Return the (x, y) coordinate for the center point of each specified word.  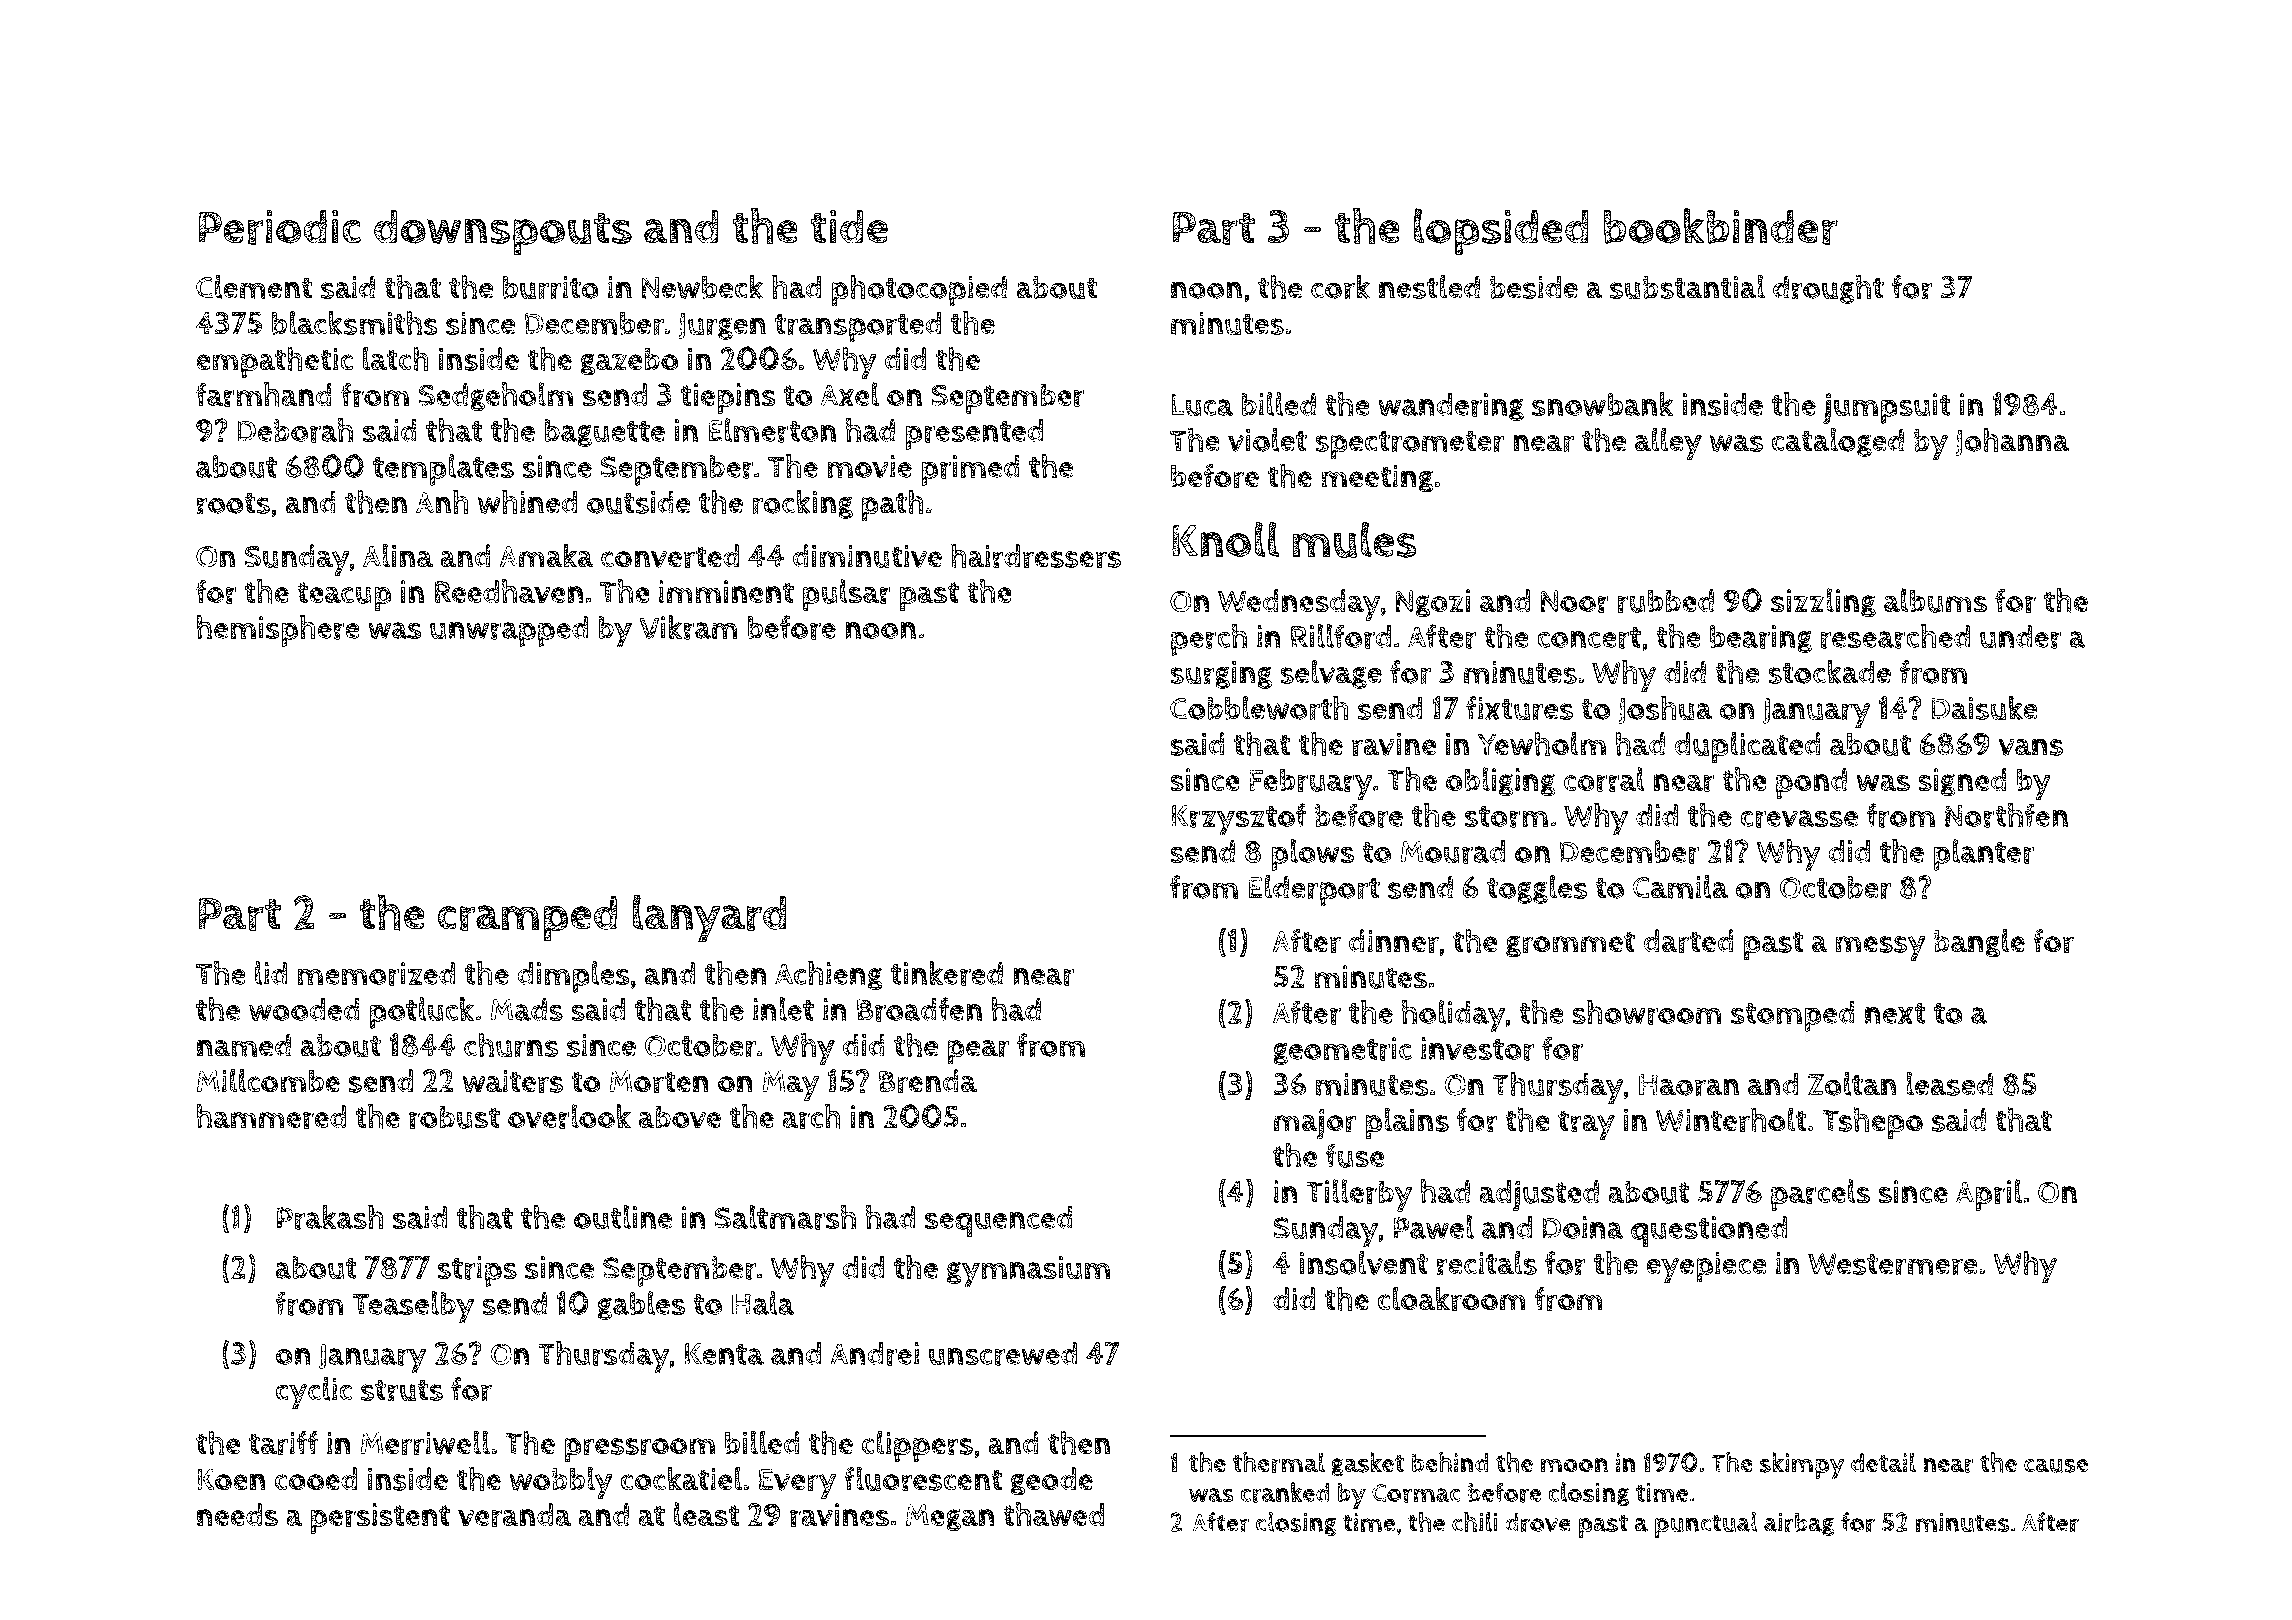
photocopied (919, 291)
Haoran (1689, 1085)
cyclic (314, 1393)
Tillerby (1359, 1195)
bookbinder (1721, 226)
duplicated (1747, 747)
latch (396, 358)
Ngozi (1433, 603)
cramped (527, 919)
